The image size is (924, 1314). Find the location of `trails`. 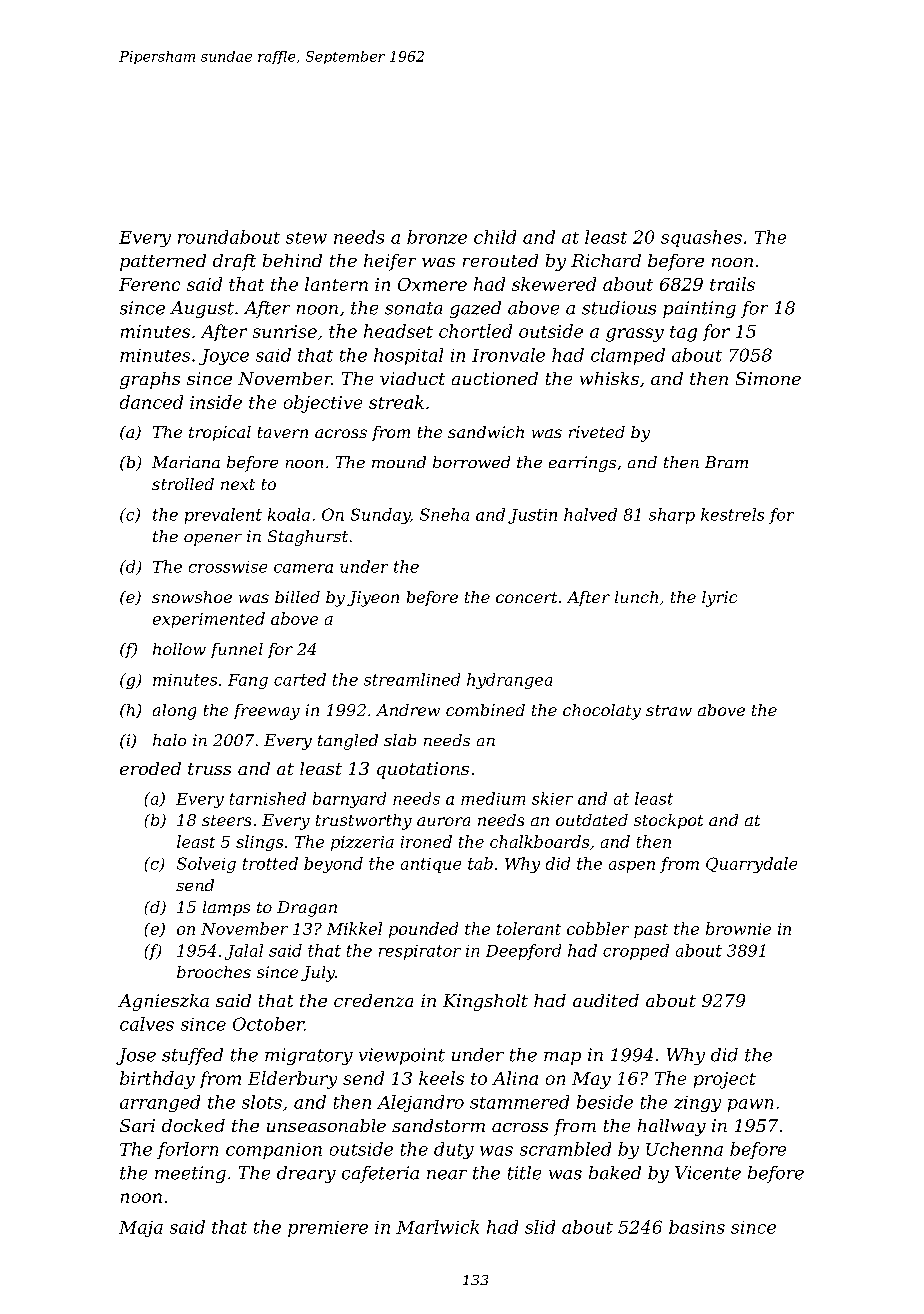

trails is located at coordinates (732, 284).
